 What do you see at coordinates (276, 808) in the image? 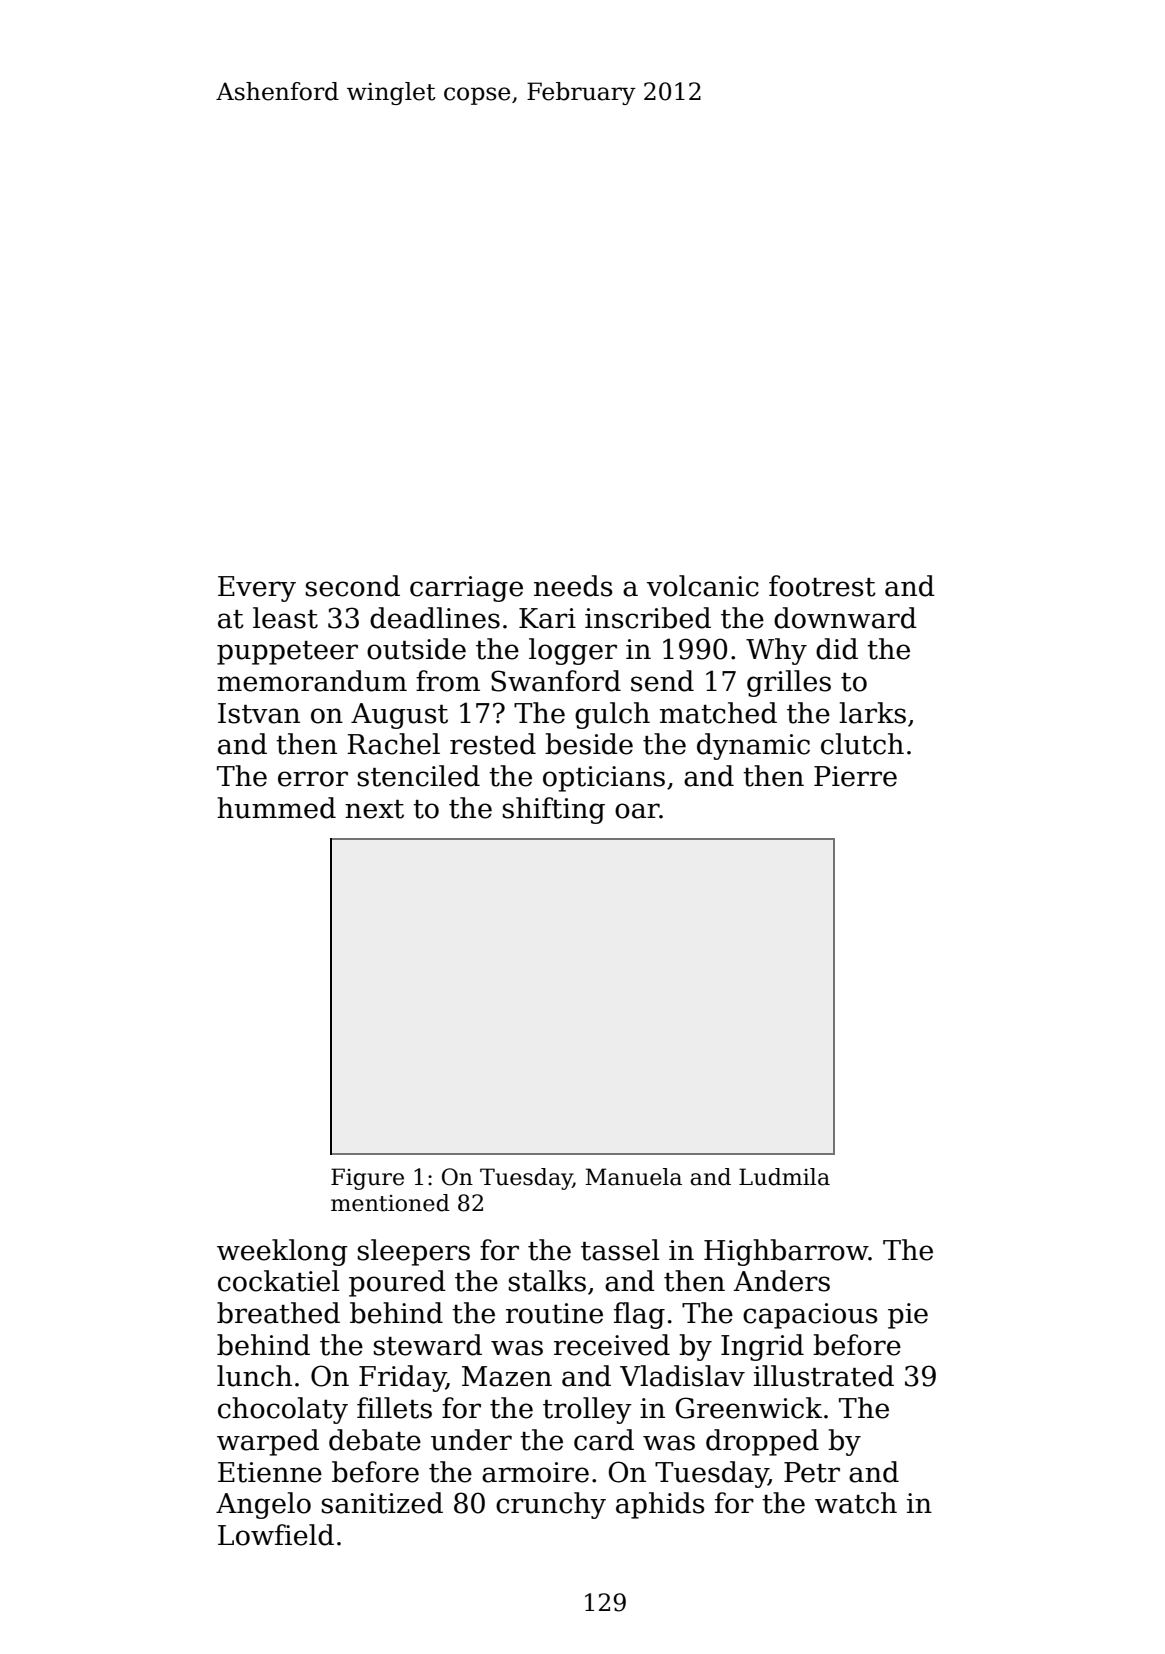
I see `hummed` at bounding box center [276, 808].
